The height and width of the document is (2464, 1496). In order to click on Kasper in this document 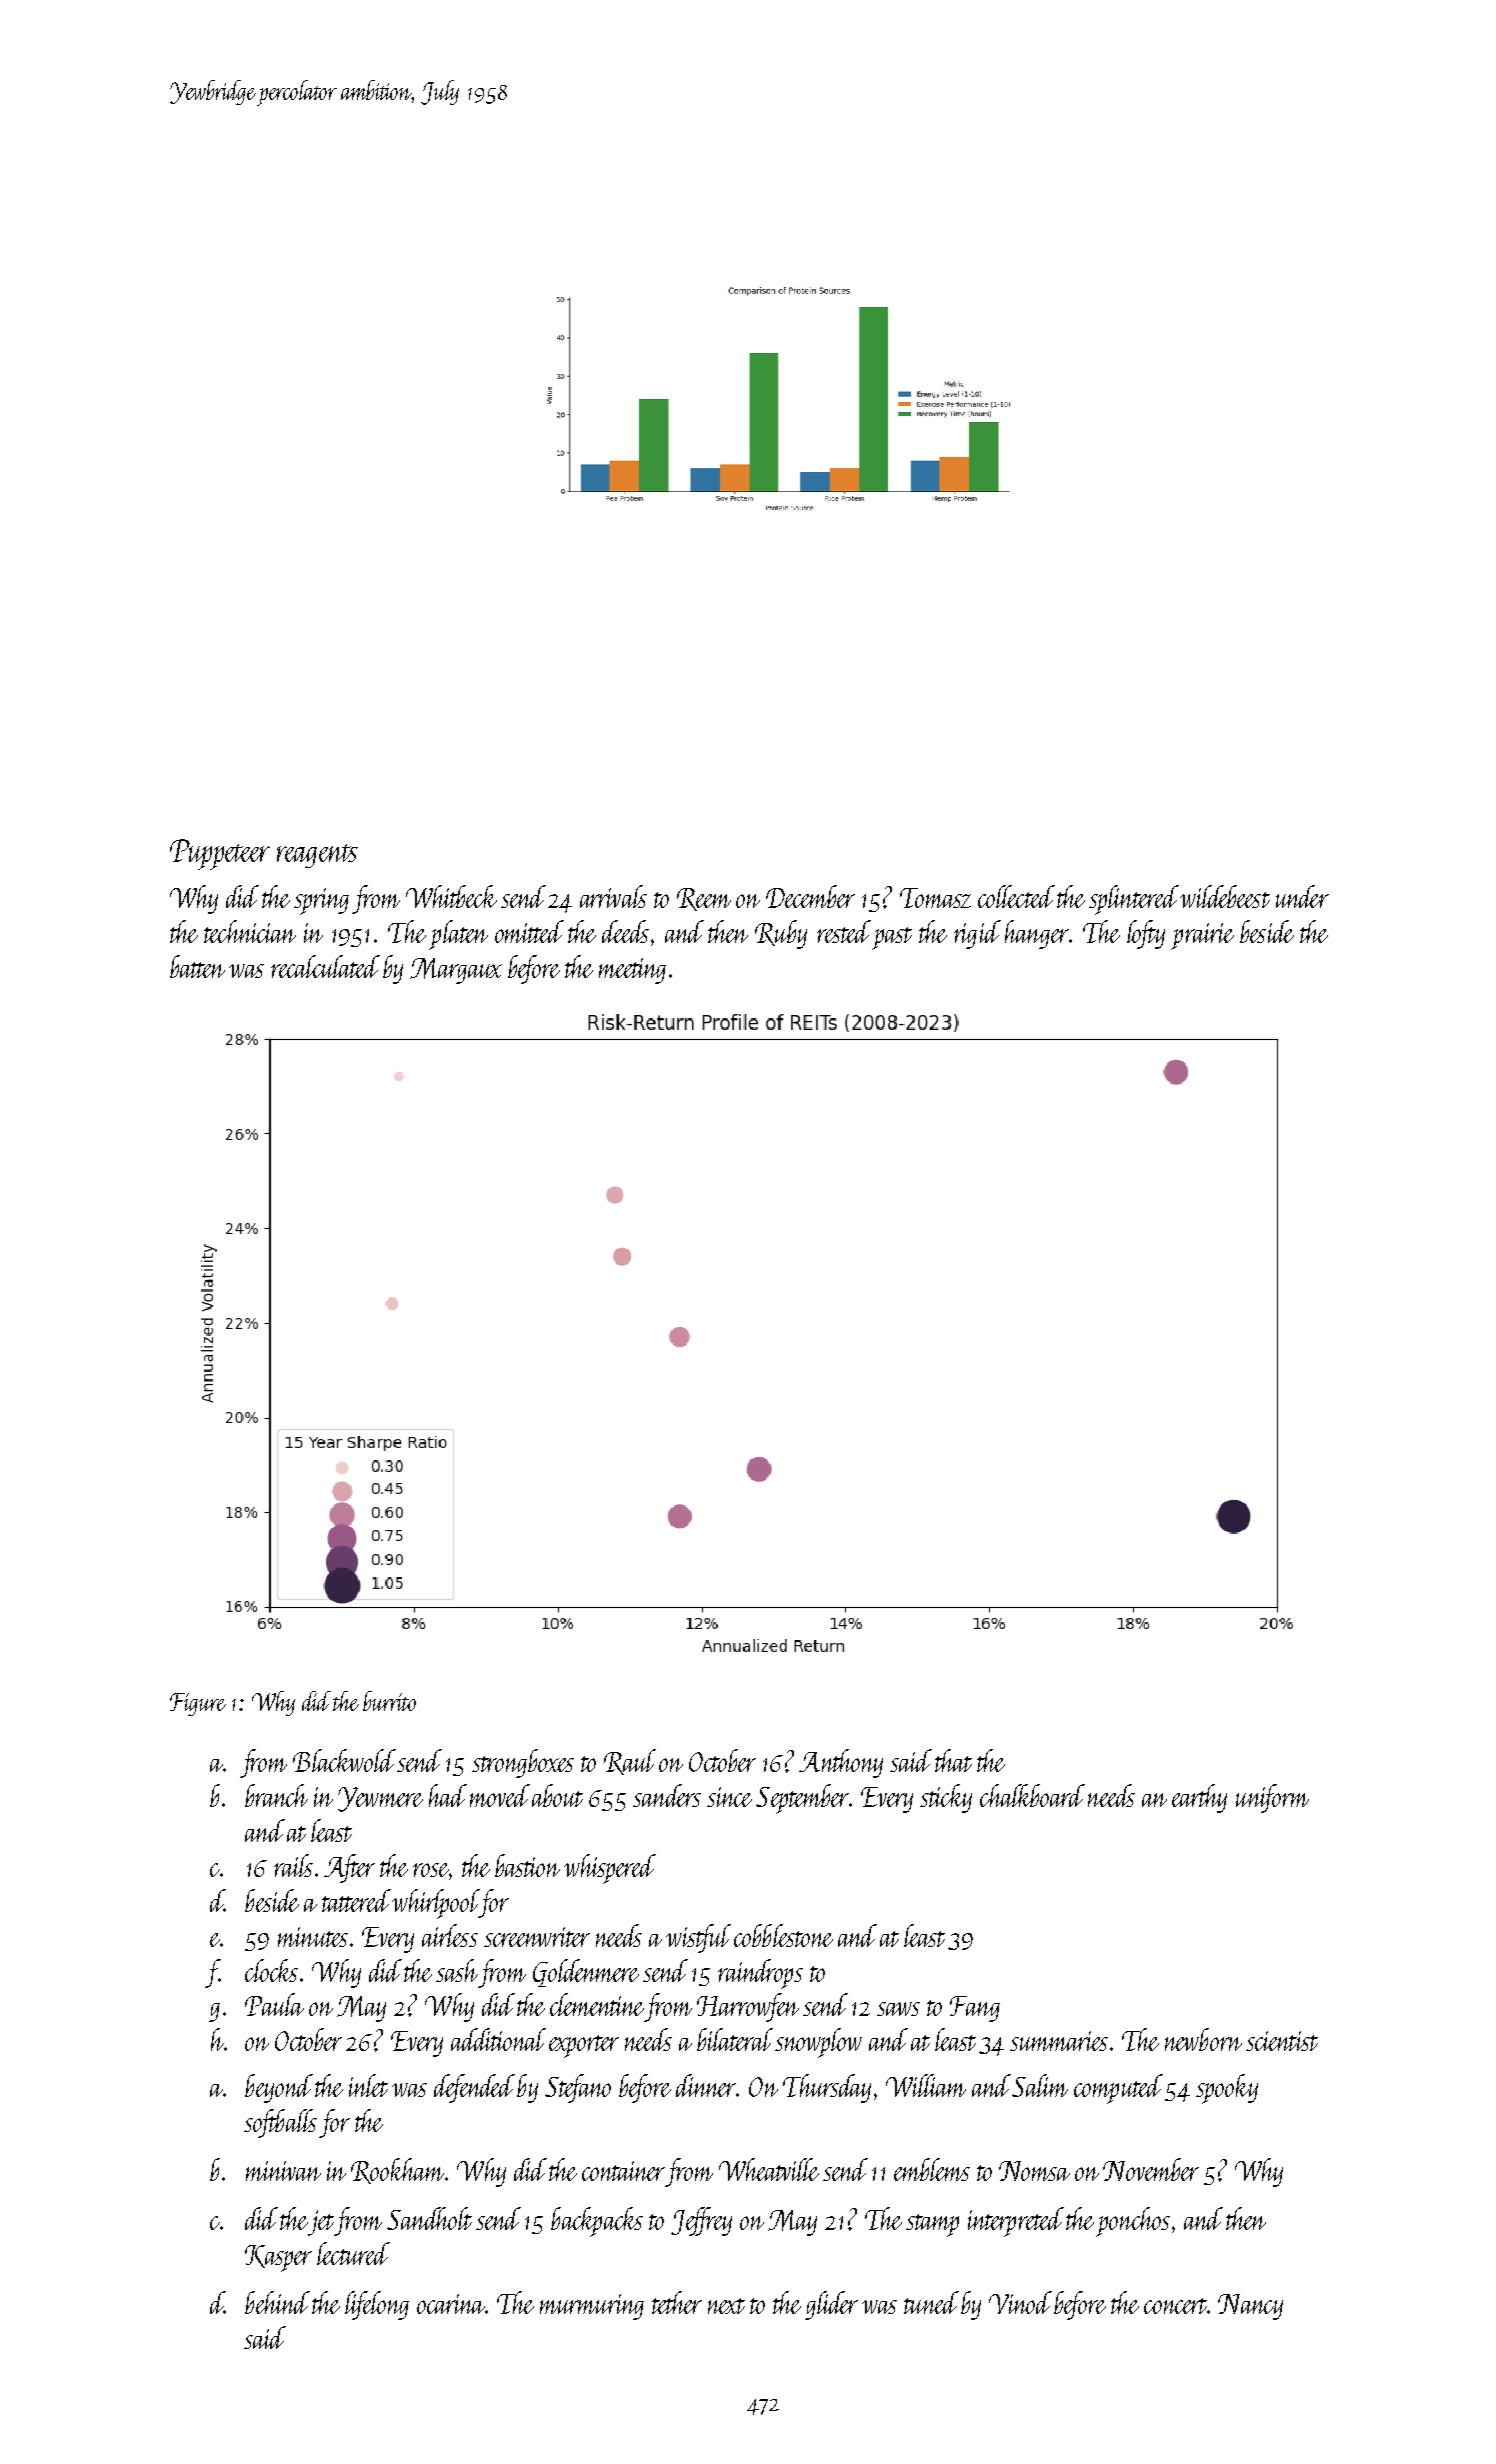, I will do `click(278, 2258)`.
